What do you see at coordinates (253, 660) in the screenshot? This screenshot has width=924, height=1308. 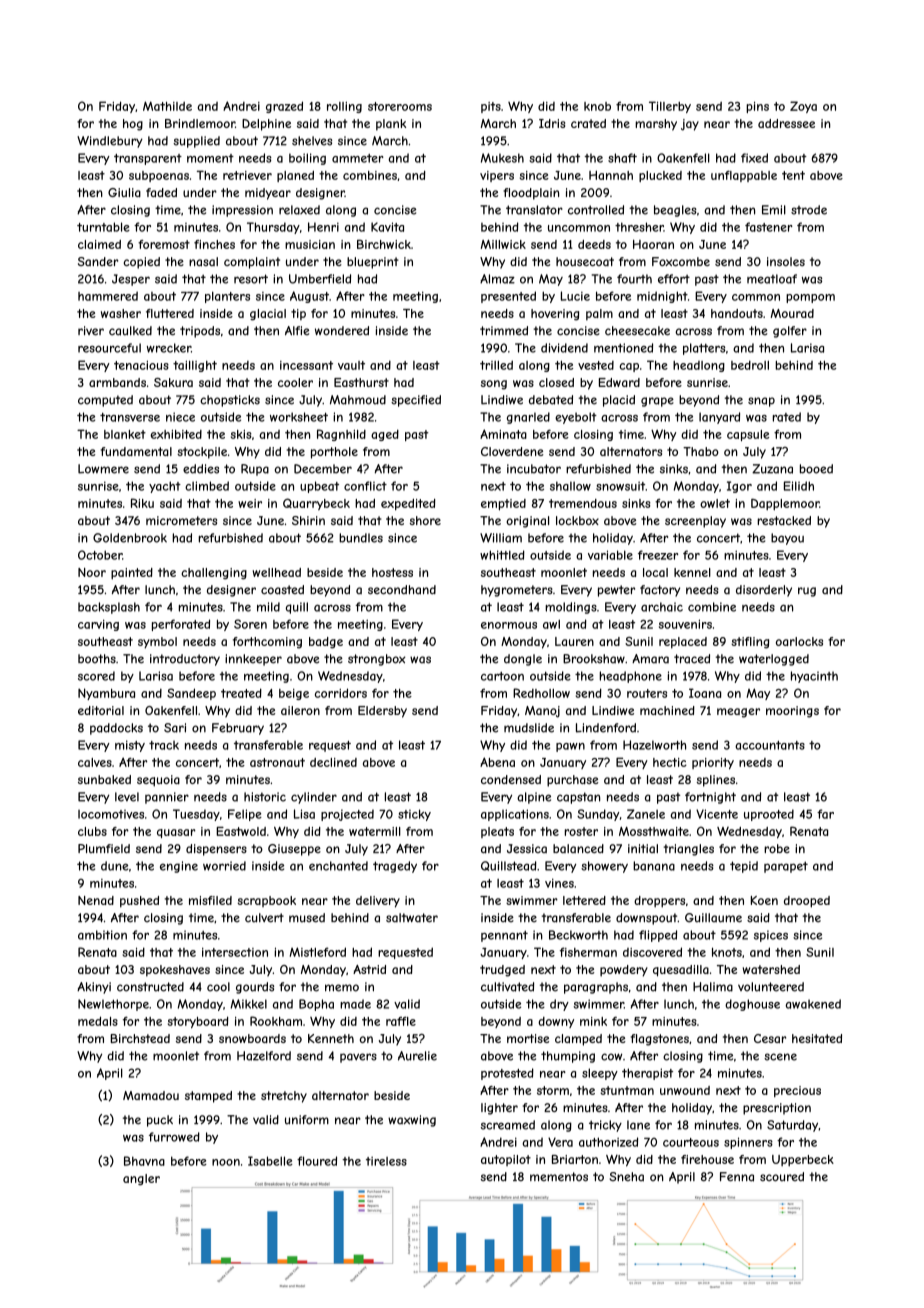 I see `innkeeper` at bounding box center [253, 660].
